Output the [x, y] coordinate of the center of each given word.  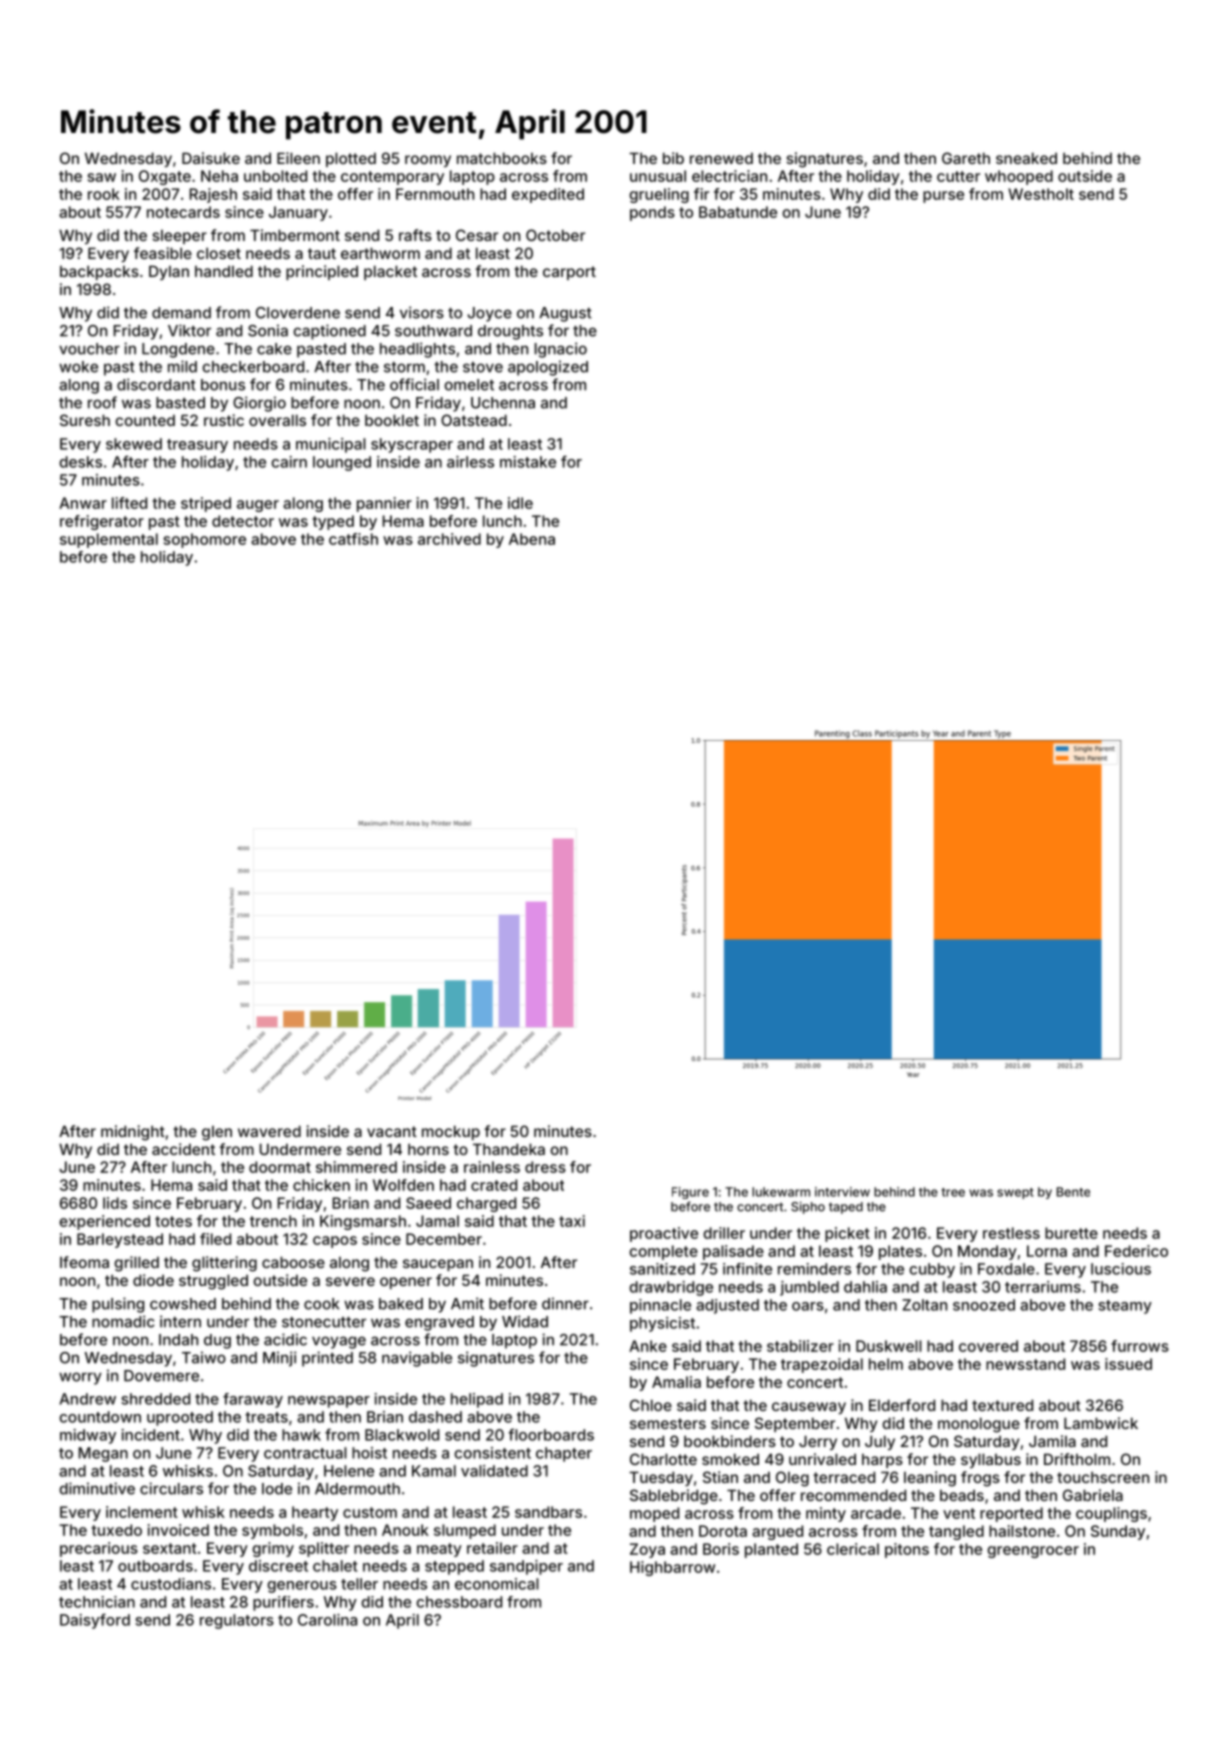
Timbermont [295, 235]
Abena [532, 539]
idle [520, 503]
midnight [133, 1133]
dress [545, 1167]
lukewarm [781, 1192]
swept [1015, 1193]
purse [943, 197]
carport [569, 273]
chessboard [459, 1602]
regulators [237, 1621]
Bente [1073, 1192]
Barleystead [120, 1240]
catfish [353, 539]
